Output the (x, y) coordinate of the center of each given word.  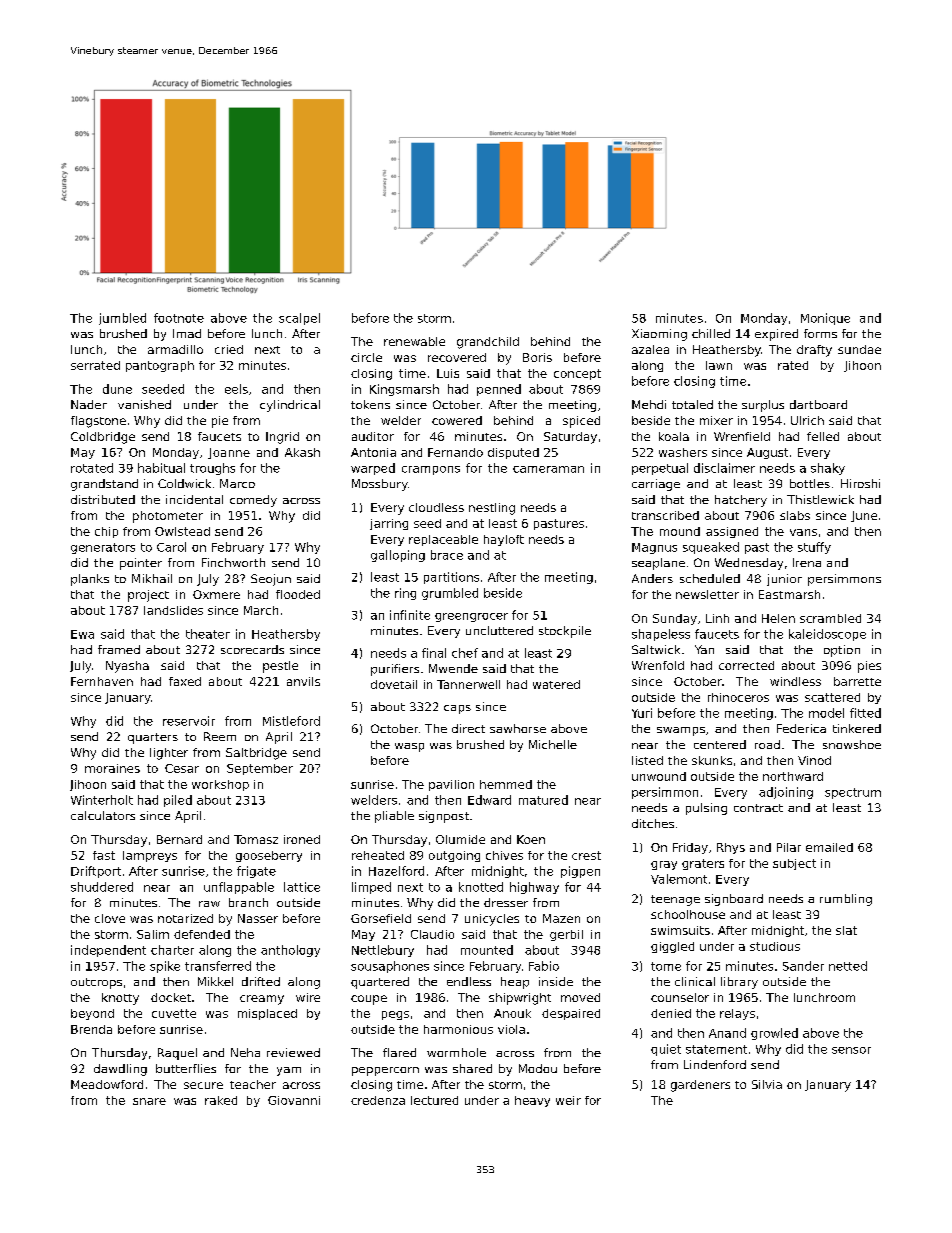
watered (556, 684)
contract (758, 808)
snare (149, 1101)
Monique (825, 319)
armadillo (175, 349)
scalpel (299, 319)
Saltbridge (256, 754)
